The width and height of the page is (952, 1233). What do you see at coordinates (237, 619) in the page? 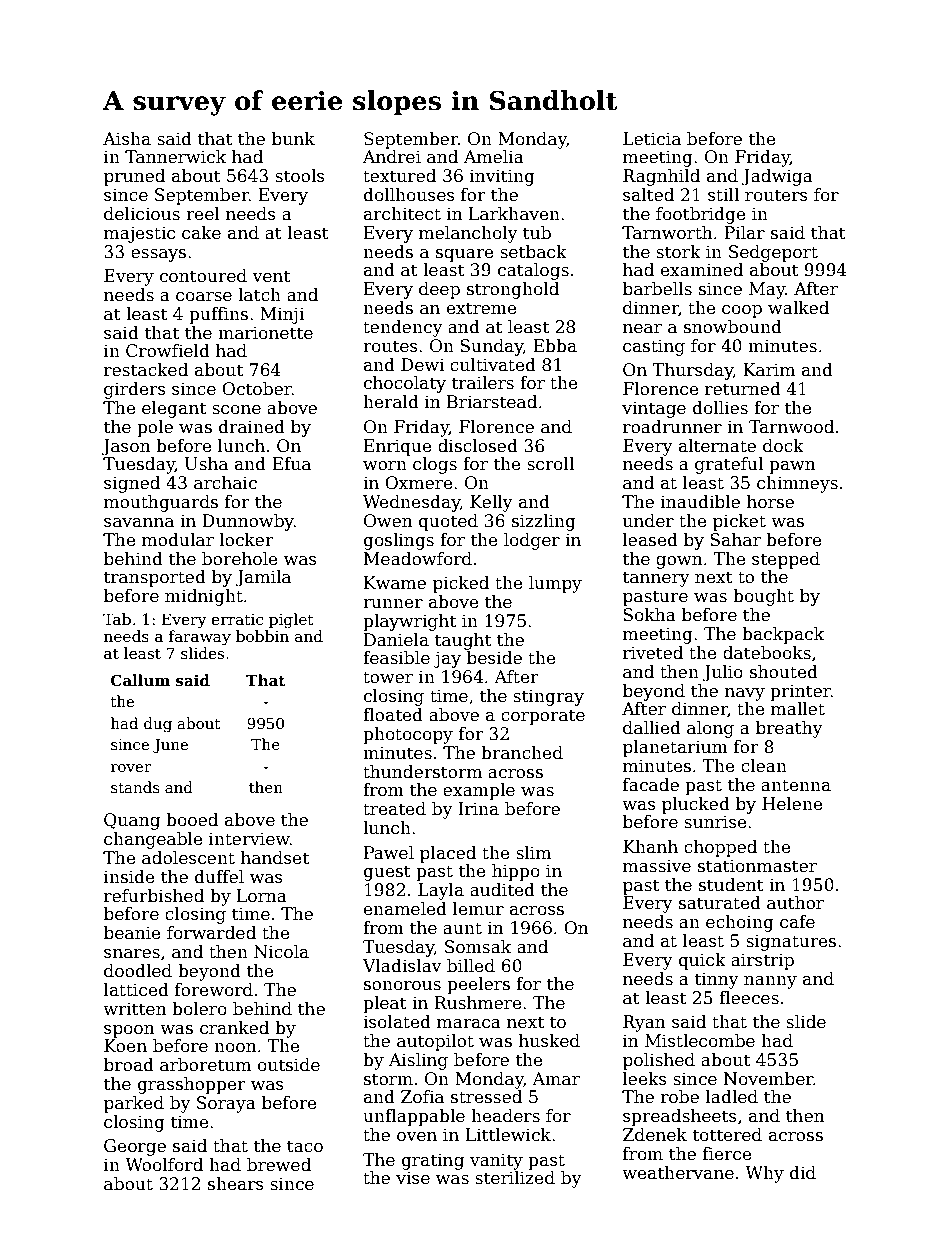
I see `erratic` at bounding box center [237, 619].
